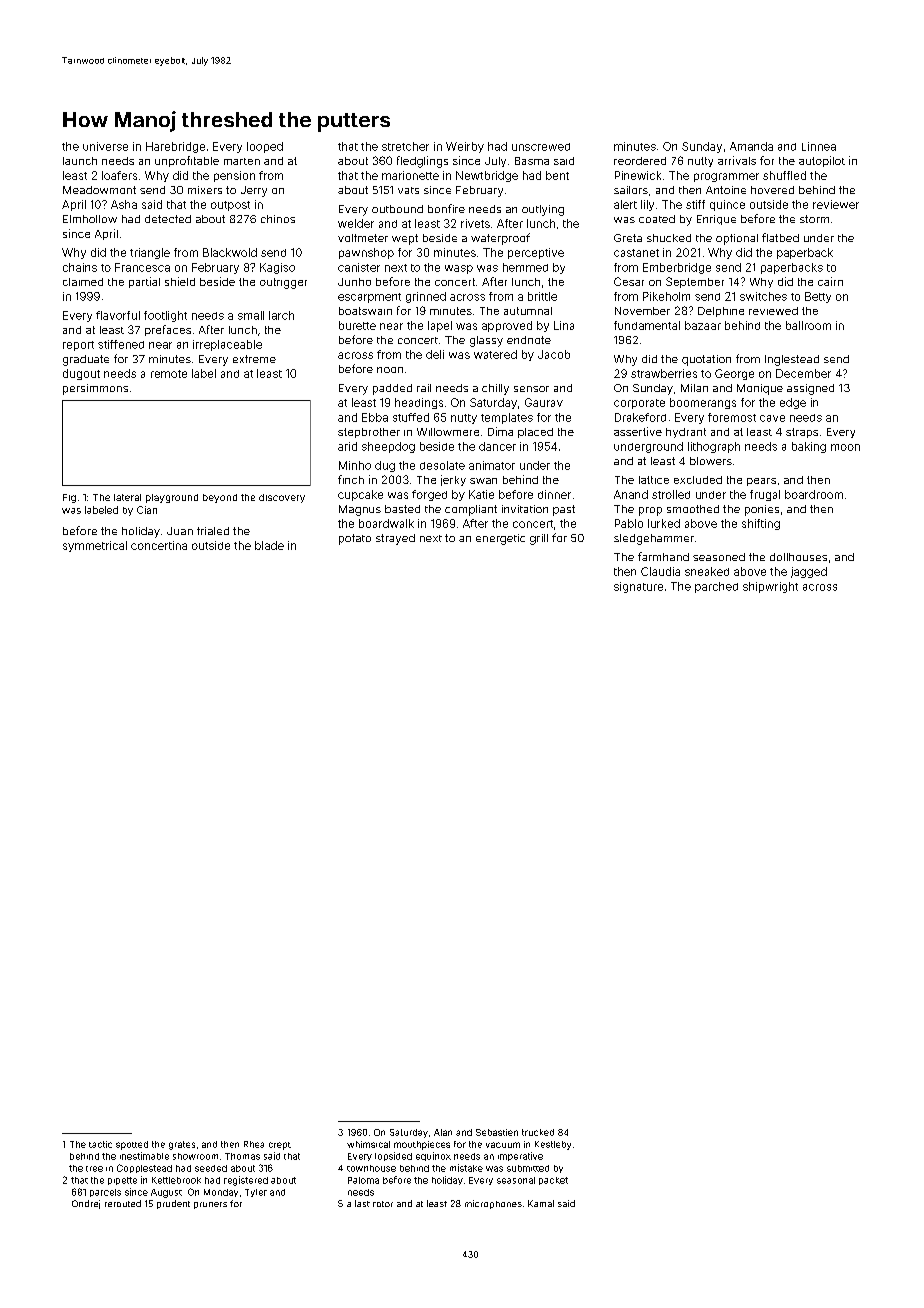 Image resolution: width=924 pixels, height=1308 pixels. What do you see at coordinates (830, 281) in the image?
I see `cairn` at bounding box center [830, 281].
